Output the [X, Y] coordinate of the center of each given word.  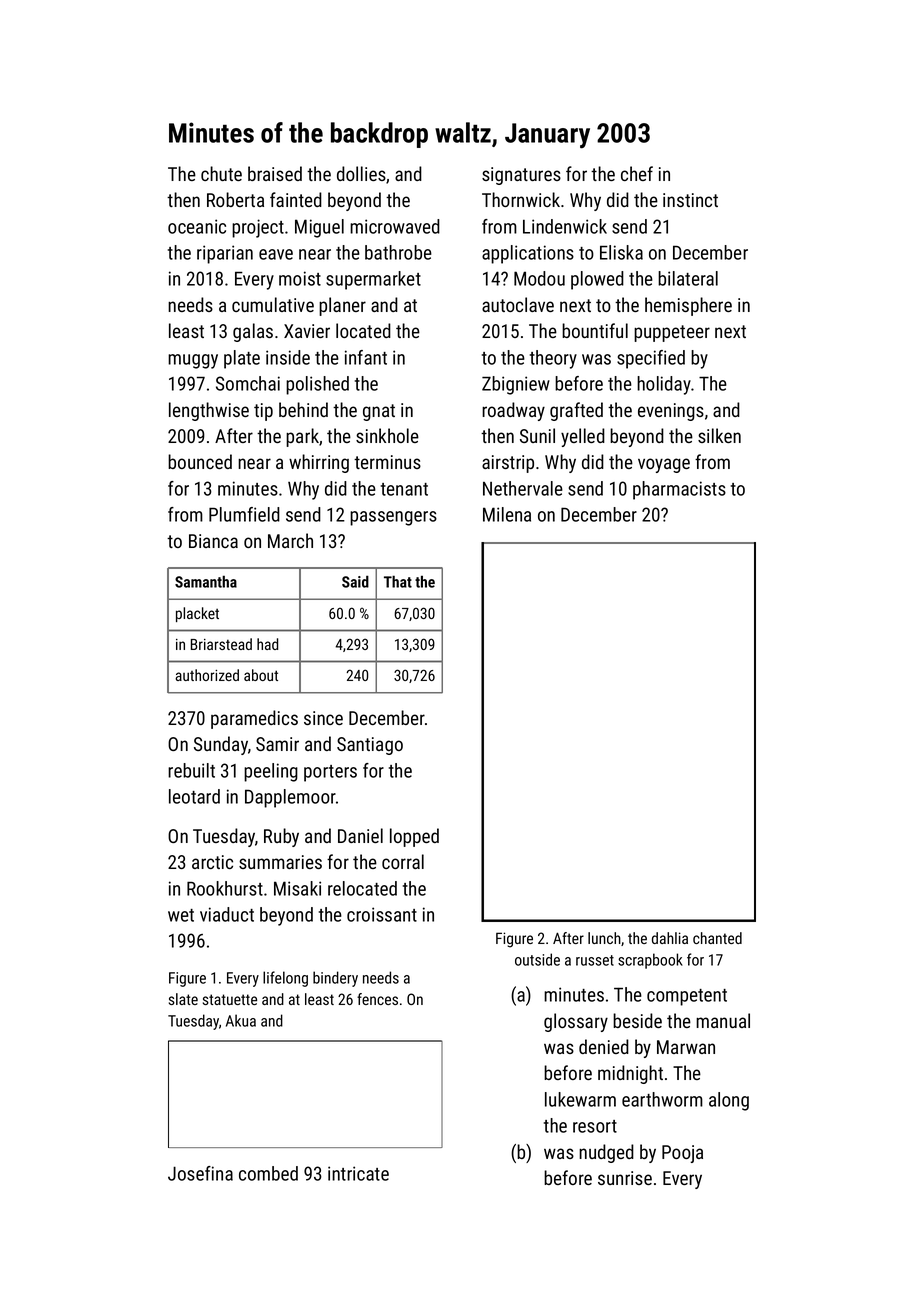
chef [637, 173]
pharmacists [679, 490]
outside [537, 959]
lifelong [285, 979]
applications [528, 254]
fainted [296, 199]
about [261, 675]
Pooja [682, 1154]
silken [719, 435]
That [398, 581]
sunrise [625, 1178]
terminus [387, 462]
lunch [604, 938]
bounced [200, 461]
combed [268, 1173]
